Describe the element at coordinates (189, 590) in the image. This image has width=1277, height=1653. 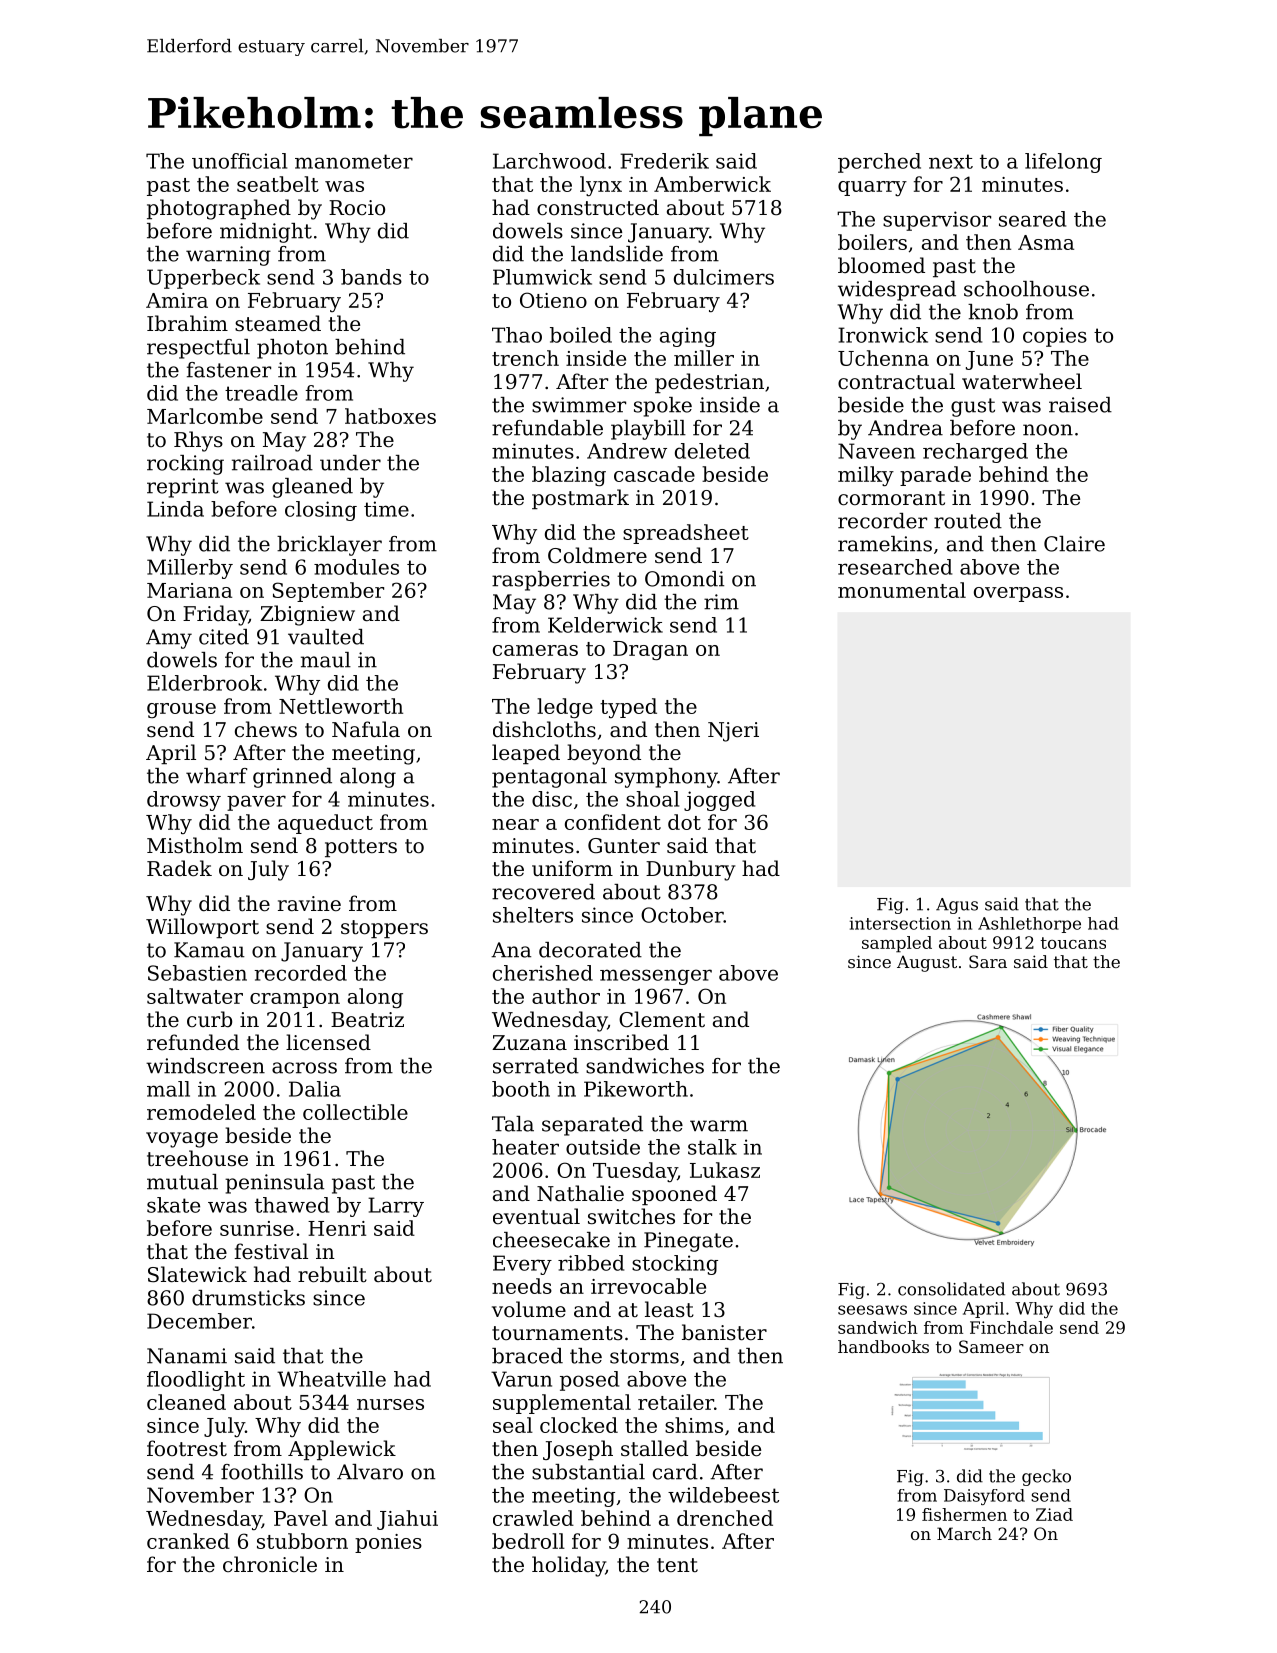
I see `Mariana` at that location.
